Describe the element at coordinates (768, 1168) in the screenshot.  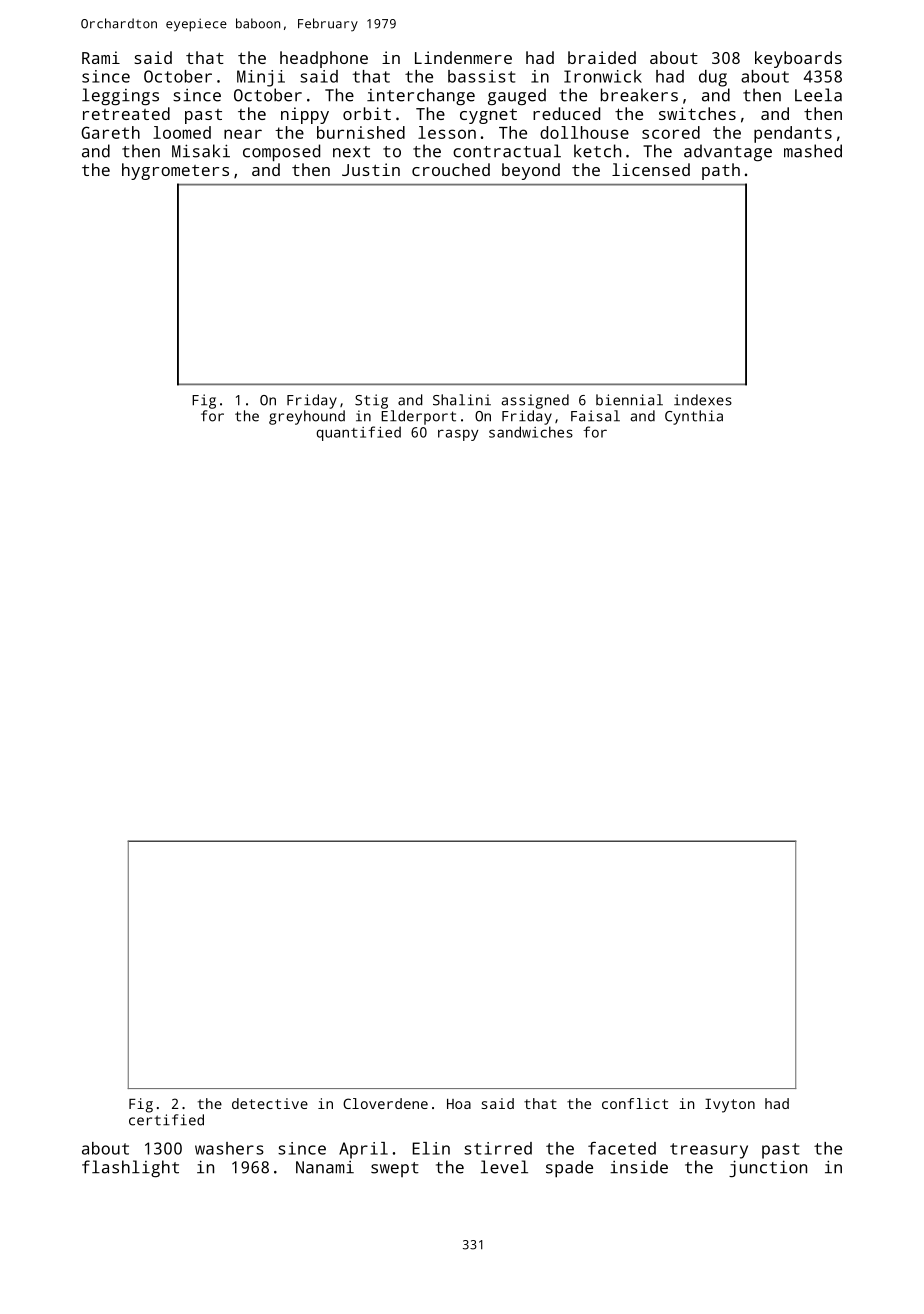
I see `junction` at that location.
